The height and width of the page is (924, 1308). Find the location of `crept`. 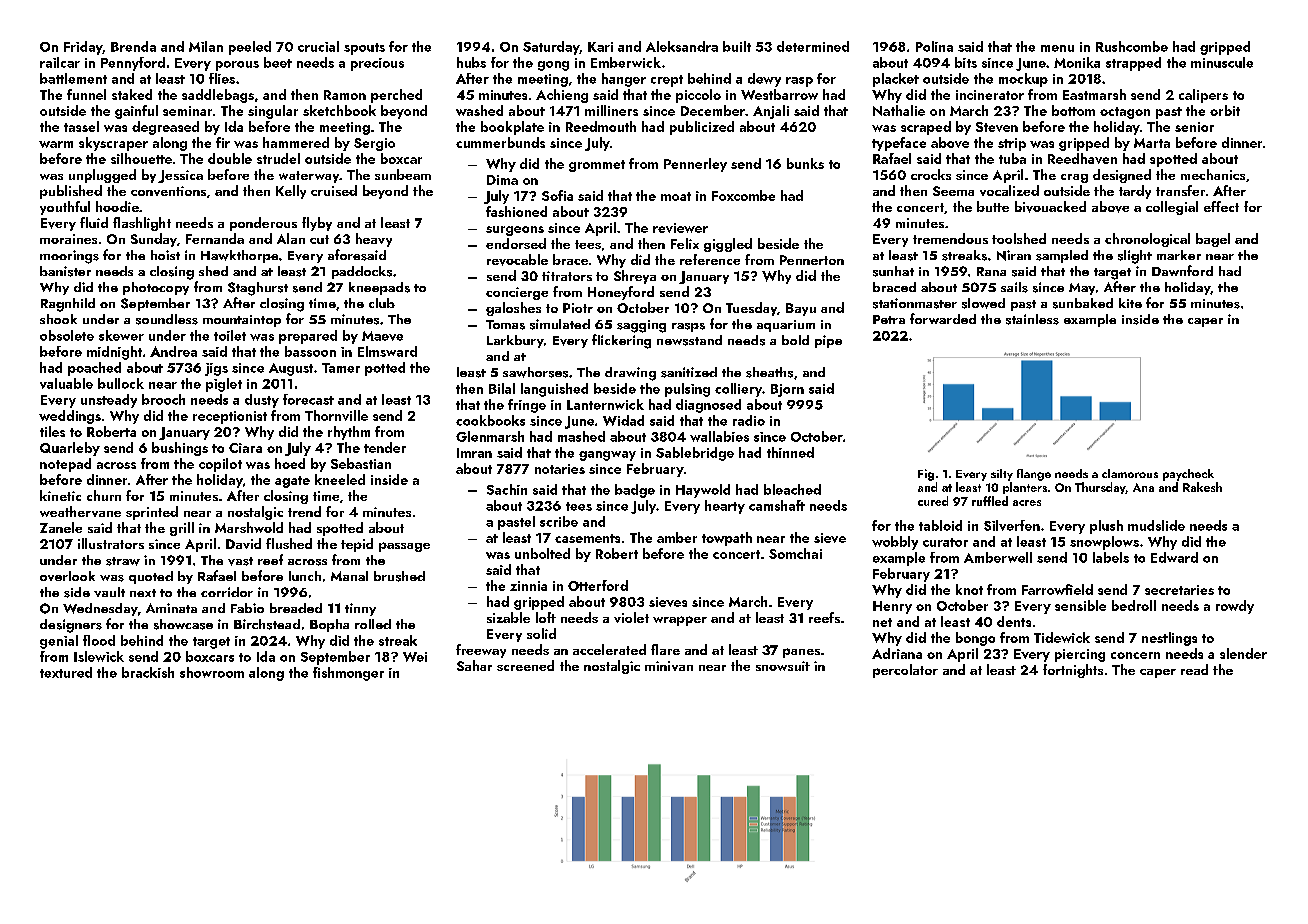

crept is located at coordinates (667, 81).
